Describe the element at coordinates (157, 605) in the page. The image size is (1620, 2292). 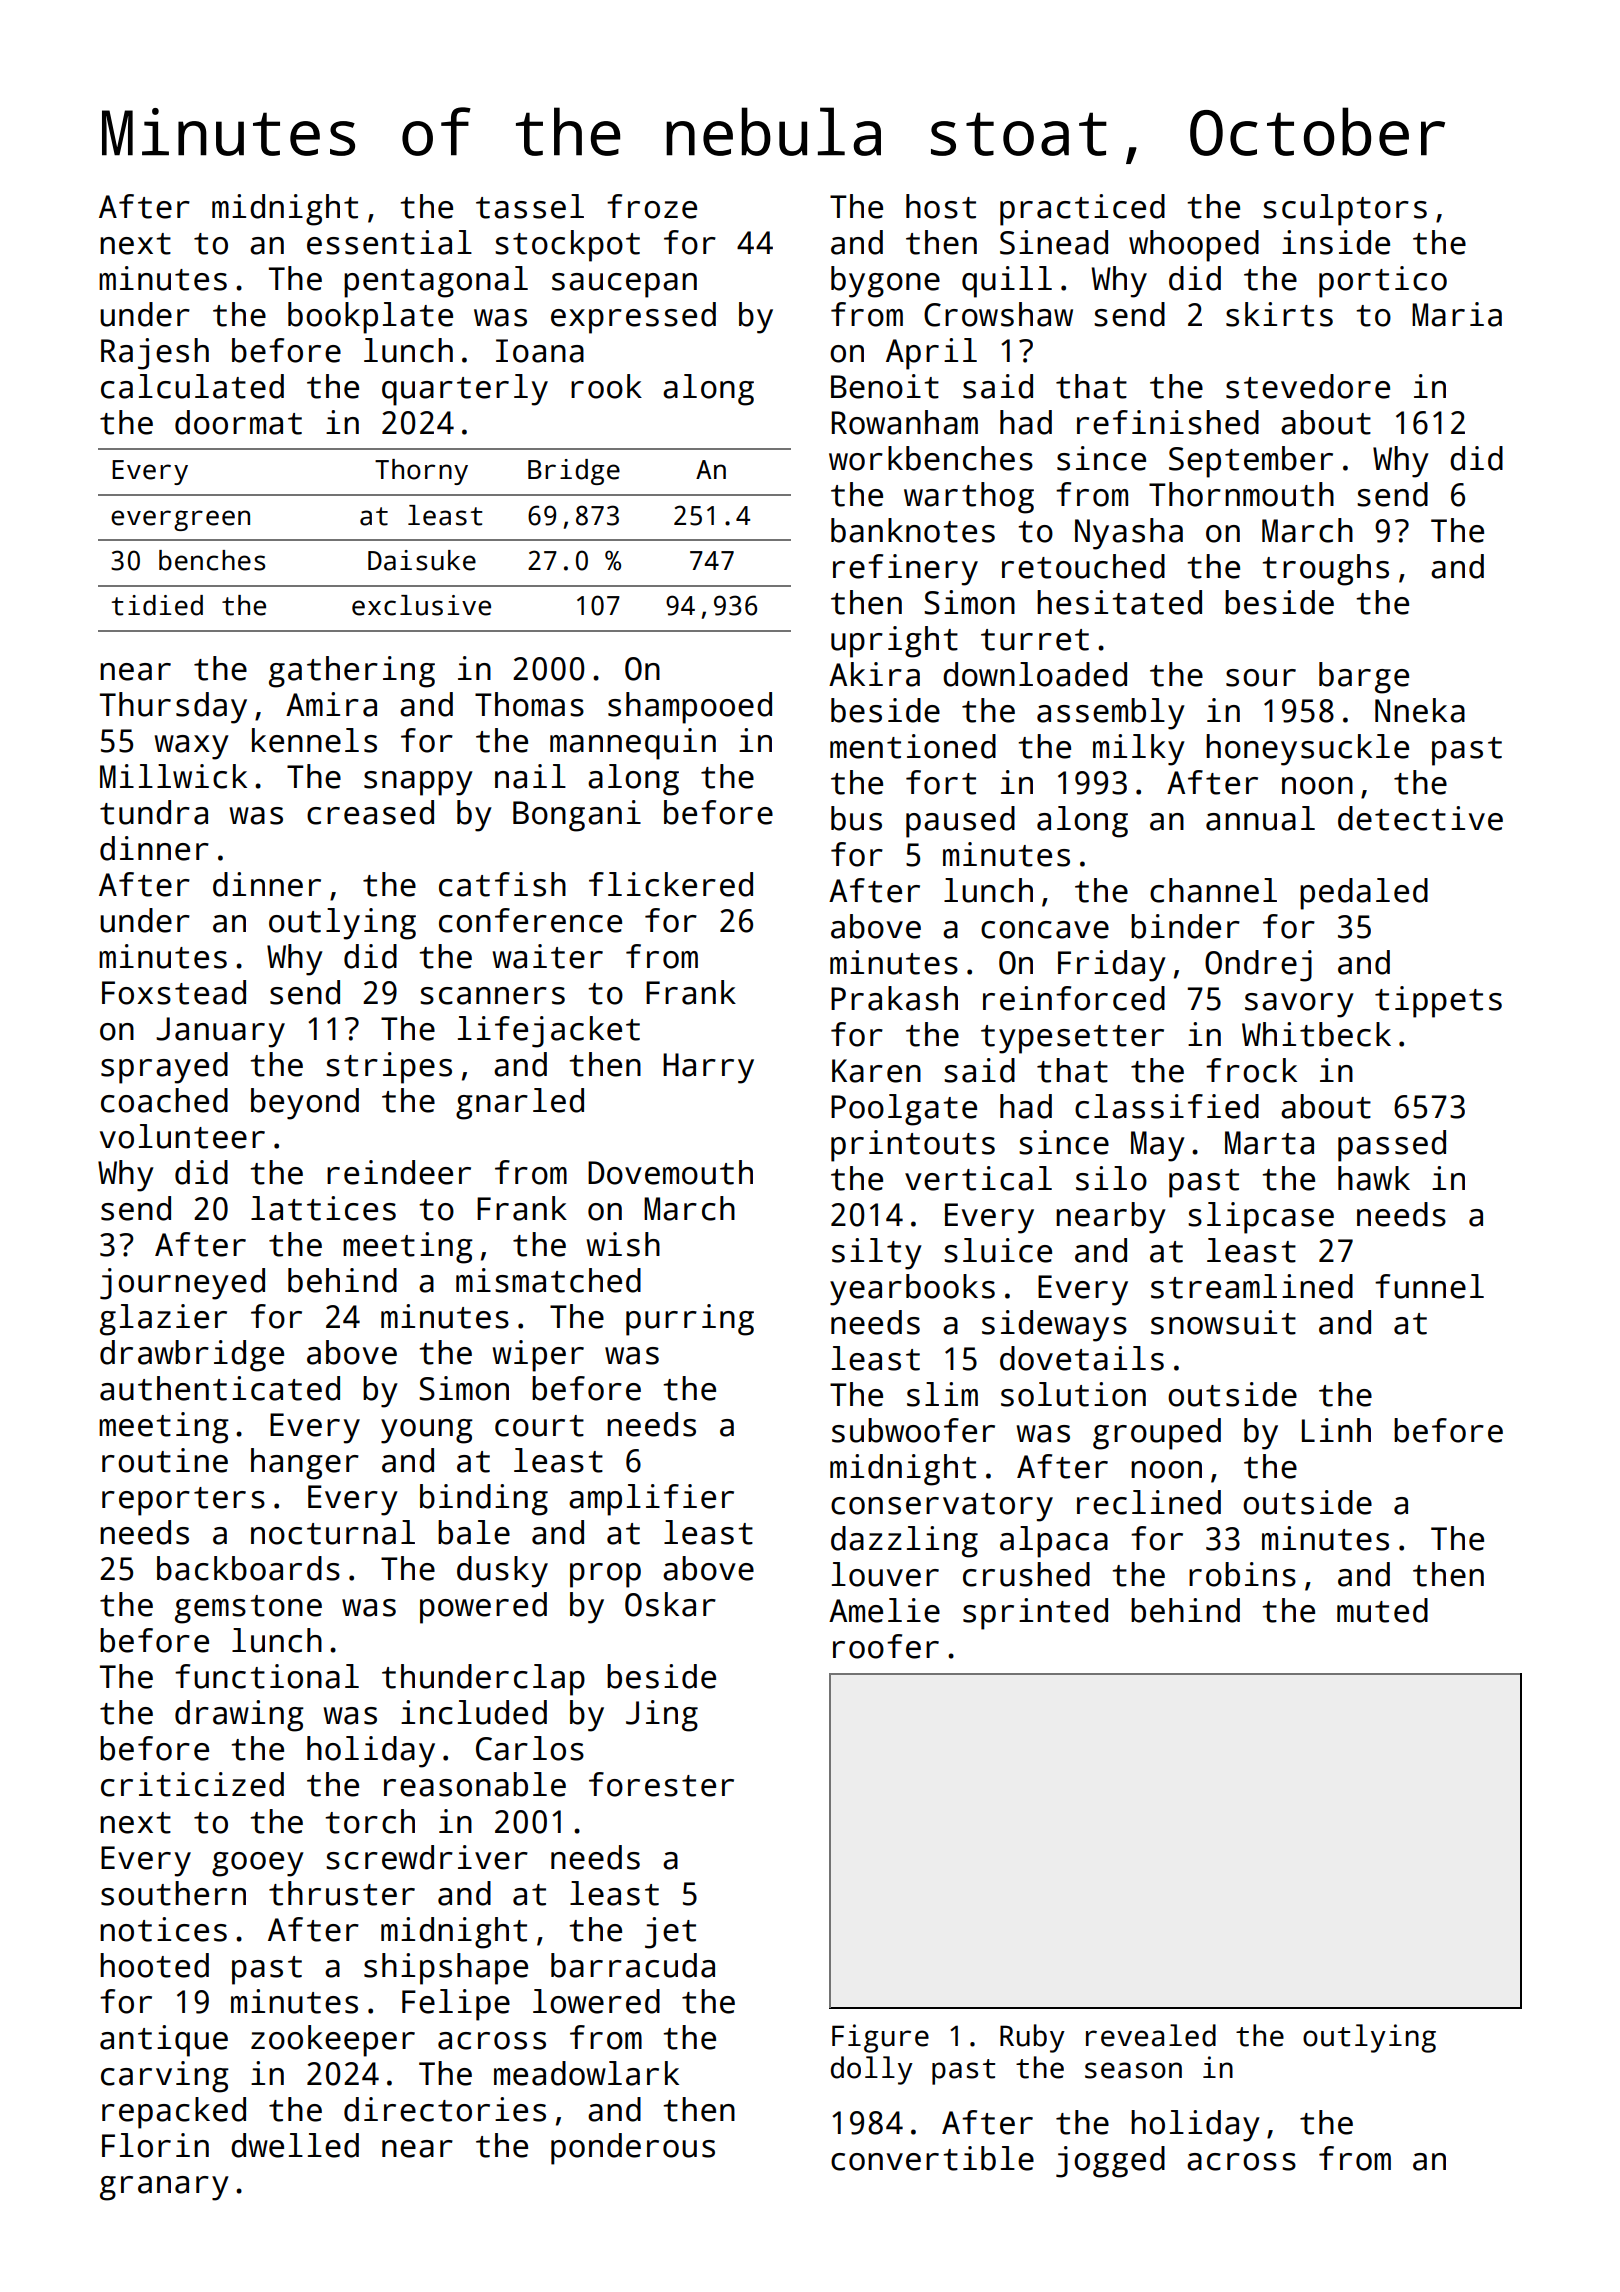
I see `tidied` at that location.
